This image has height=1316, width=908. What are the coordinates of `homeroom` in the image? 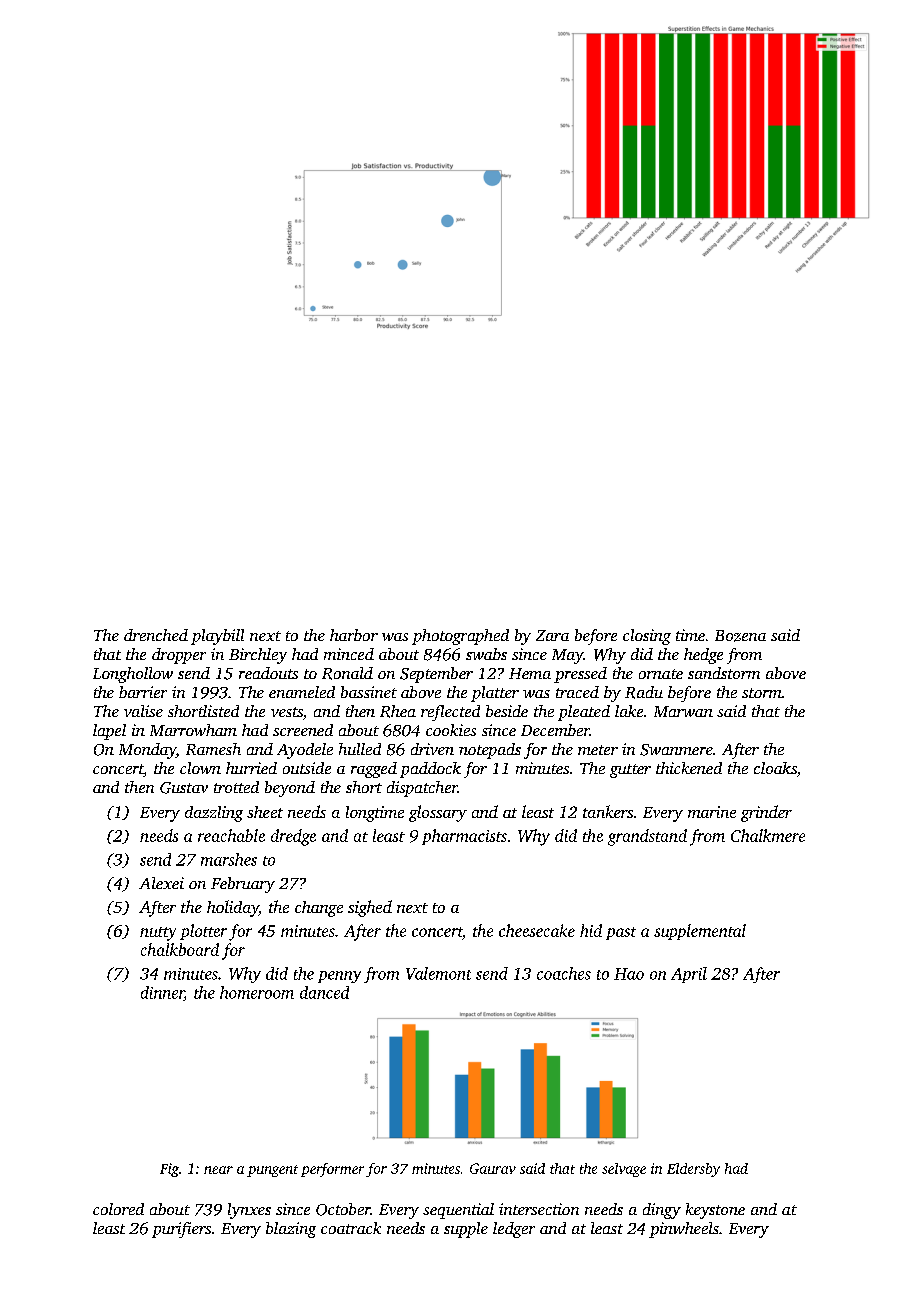 It's located at (257, 992).
